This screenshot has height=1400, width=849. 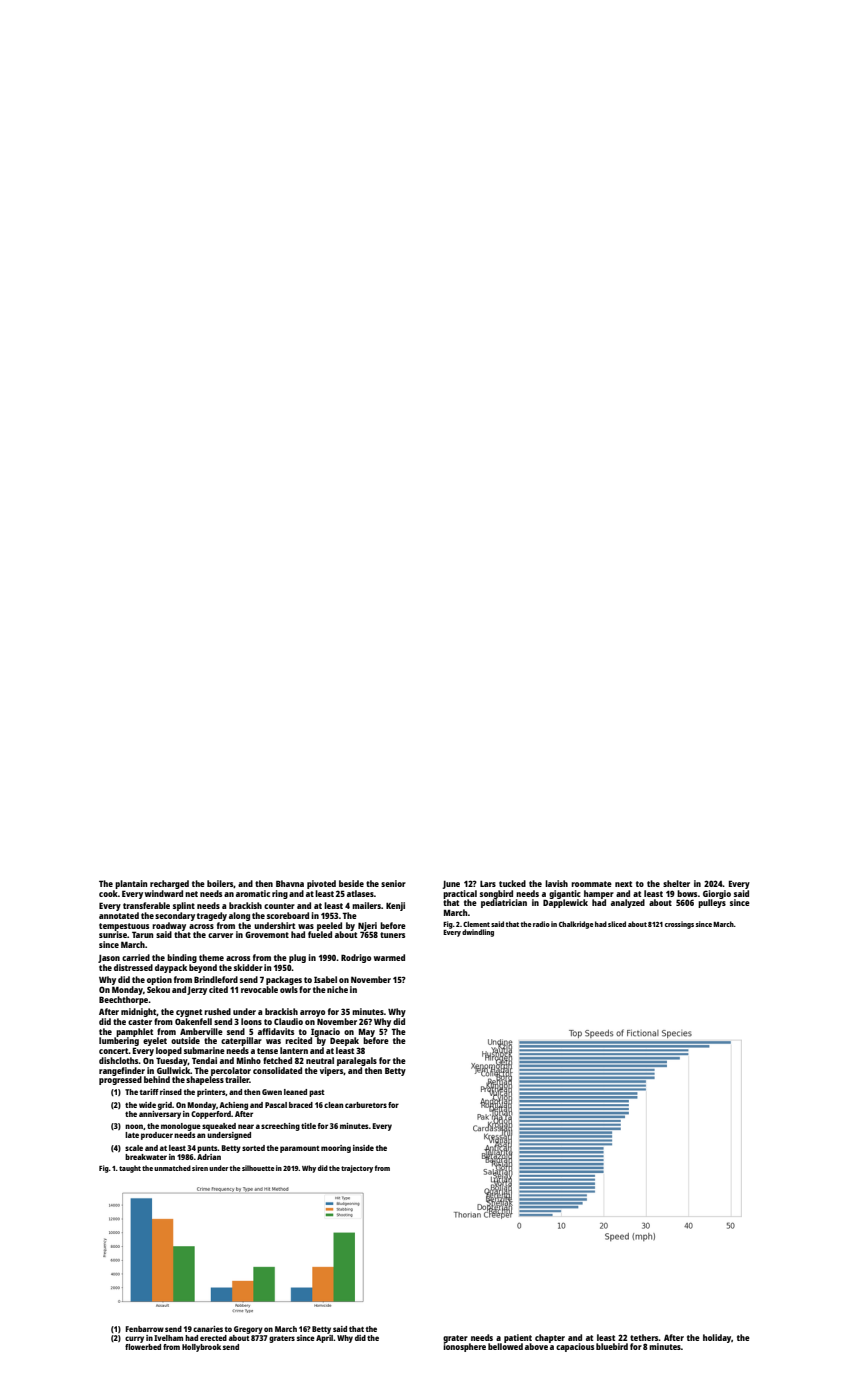 What do you see at coordinates (130, 1169) in the screenshot?
I see `taught` at bounding box center [130, 1169].
